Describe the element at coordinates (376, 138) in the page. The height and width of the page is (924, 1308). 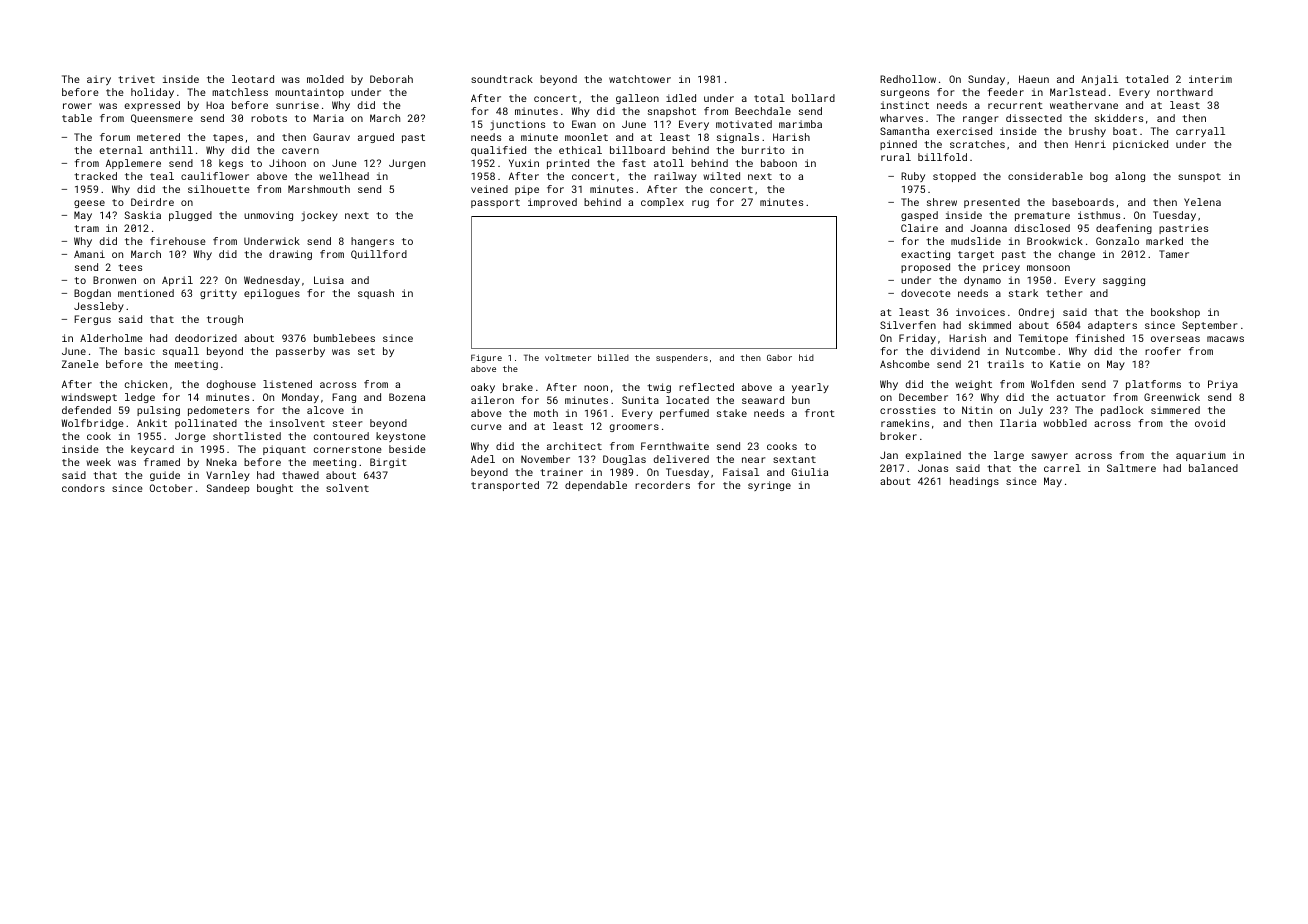
I see `argued` at that location.
